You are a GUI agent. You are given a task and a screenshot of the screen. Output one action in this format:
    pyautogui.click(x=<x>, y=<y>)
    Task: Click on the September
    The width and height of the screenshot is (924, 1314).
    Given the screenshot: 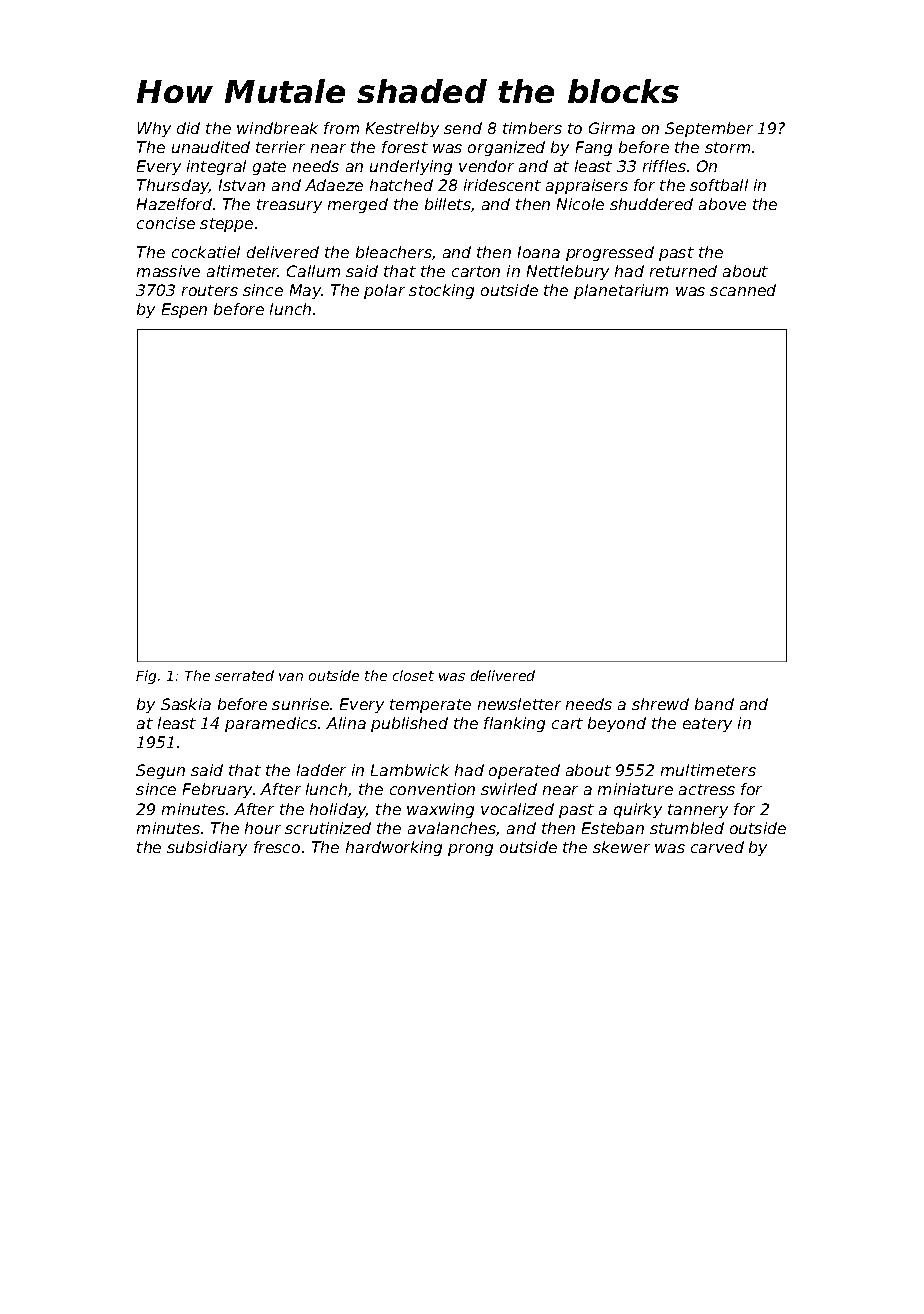 What is the action you would take?
    pyautogui.click(x=709, y=129)
